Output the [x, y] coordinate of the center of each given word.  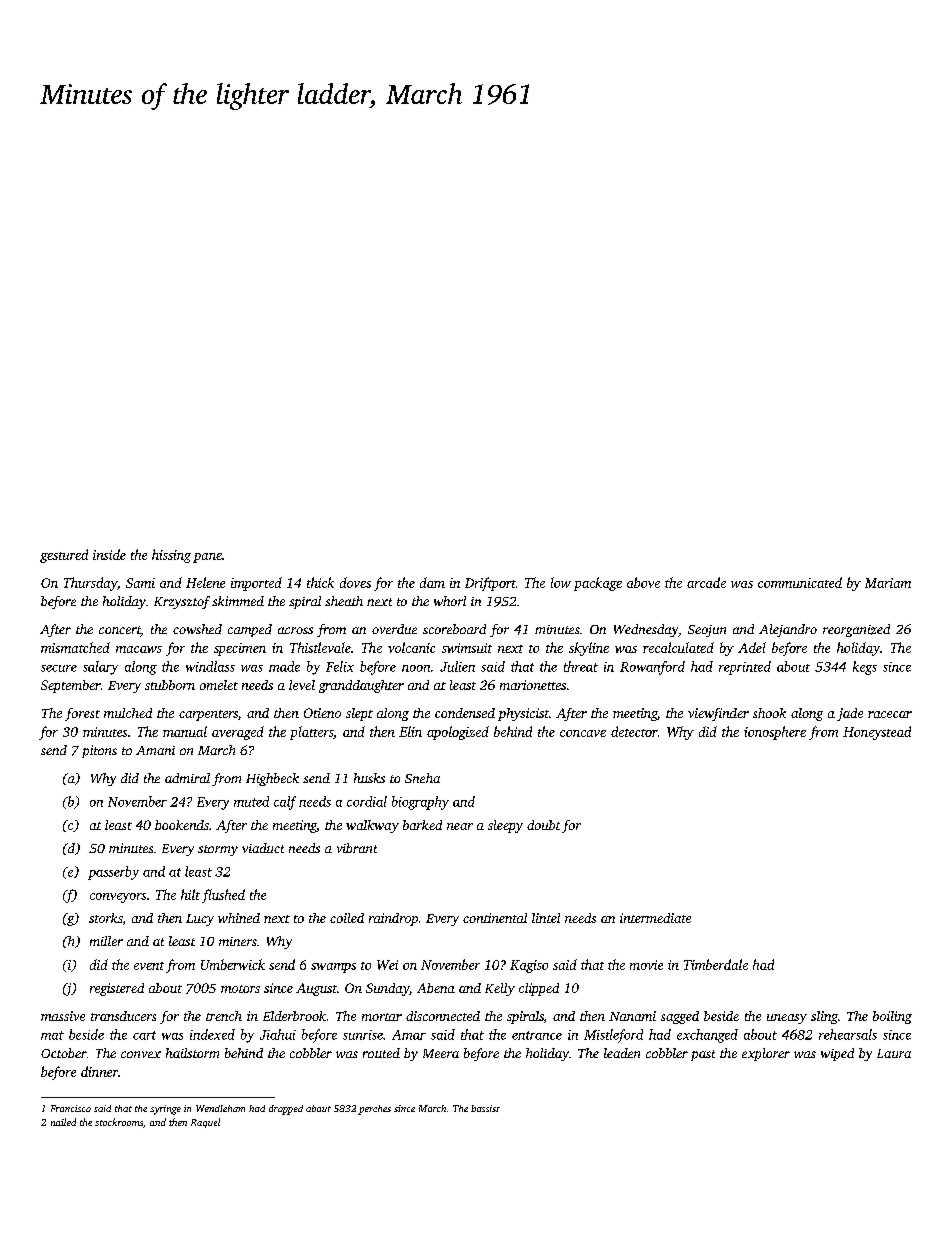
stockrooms [119, 1122]
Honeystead [877, 733]
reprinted [745, 668]
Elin [410, 731]
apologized [458, 733]
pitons [99, 751]
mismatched [75, 647]
